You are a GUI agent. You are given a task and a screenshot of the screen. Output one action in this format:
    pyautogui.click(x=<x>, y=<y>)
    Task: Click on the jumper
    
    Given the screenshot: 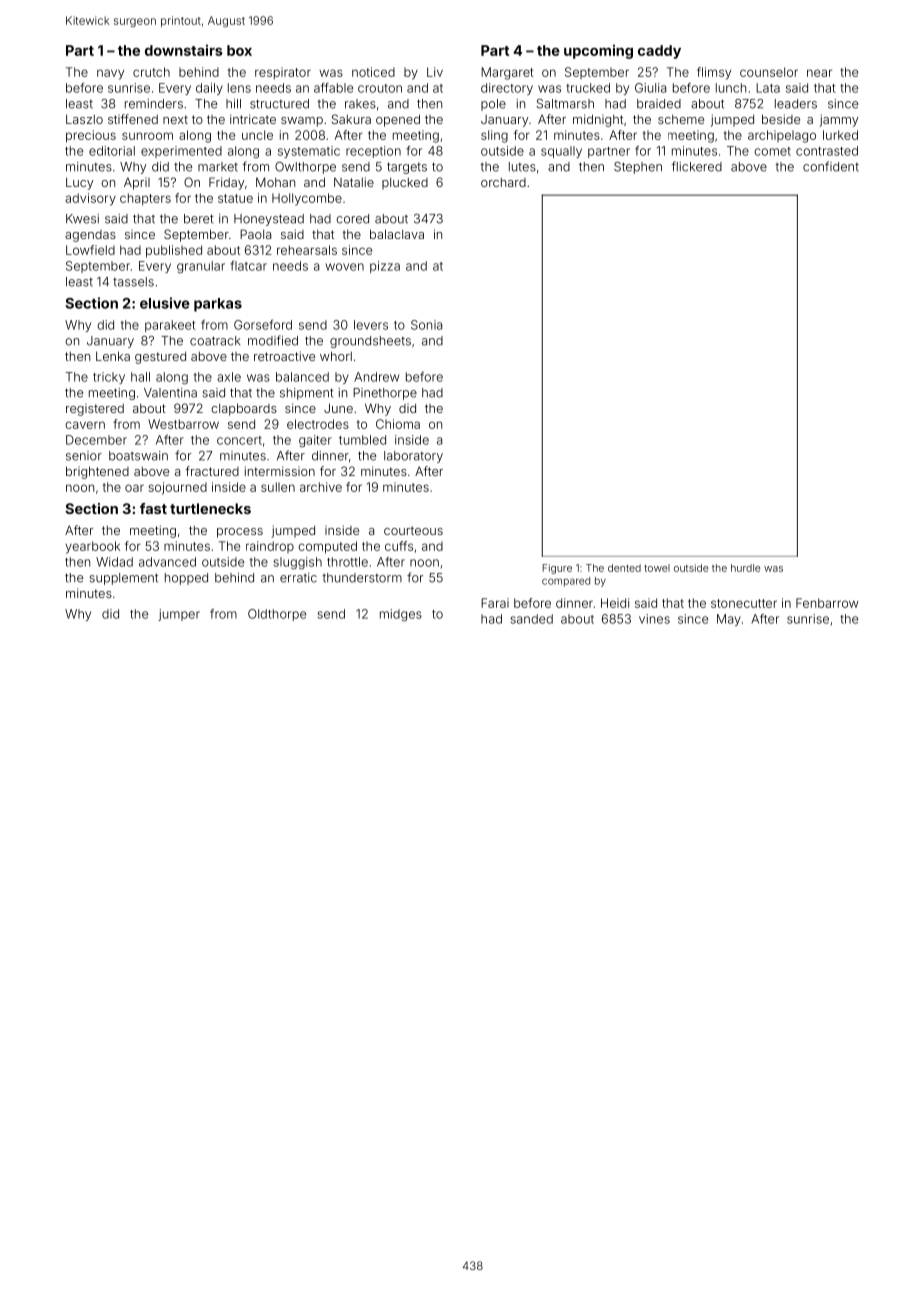 What is the action you would take?
    pyautogui.click(x=179, y=615)
